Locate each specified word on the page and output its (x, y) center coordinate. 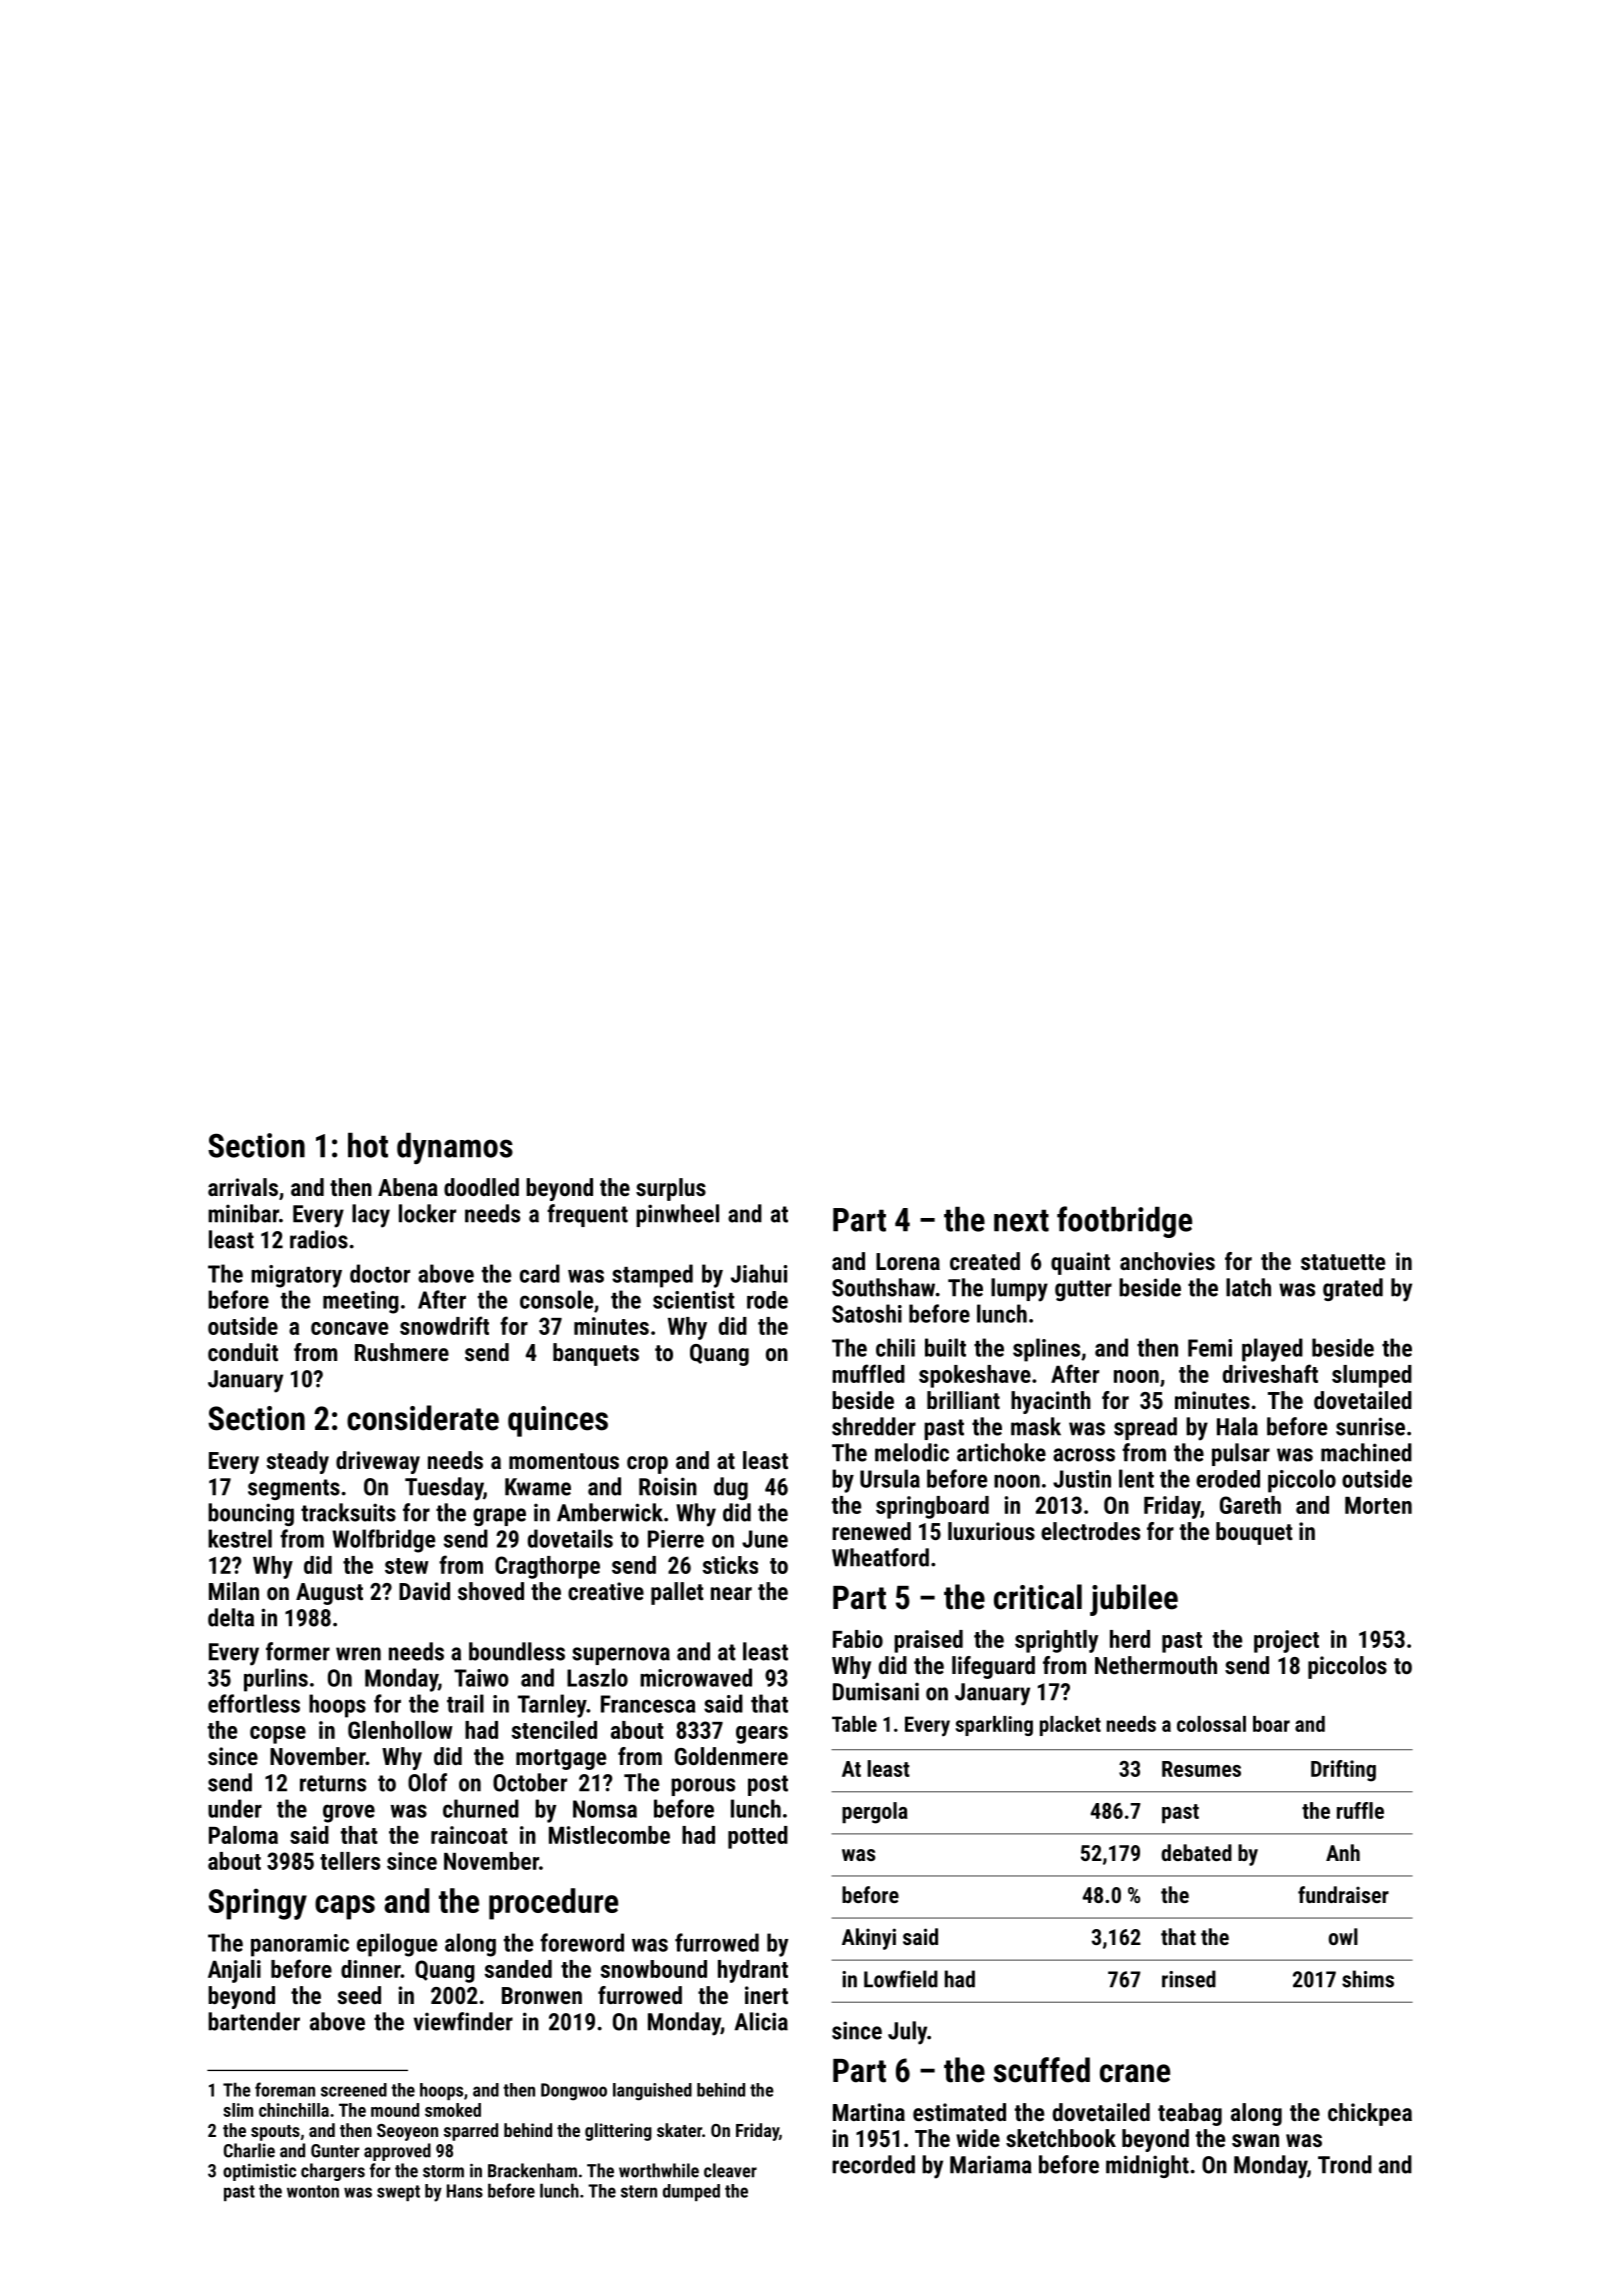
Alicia (761, 2021)
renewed (871, 1531)
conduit (243, 1352)
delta (231, 1617)
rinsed (1189, 1979)
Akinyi (869, 1939)
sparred (471, 2132)
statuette (1343, 1262)
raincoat (469, 1835)
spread (1145, 1428)
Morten (1378, 1505)
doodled (481, 1187)
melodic (912, 1452)
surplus (671, 1189)
